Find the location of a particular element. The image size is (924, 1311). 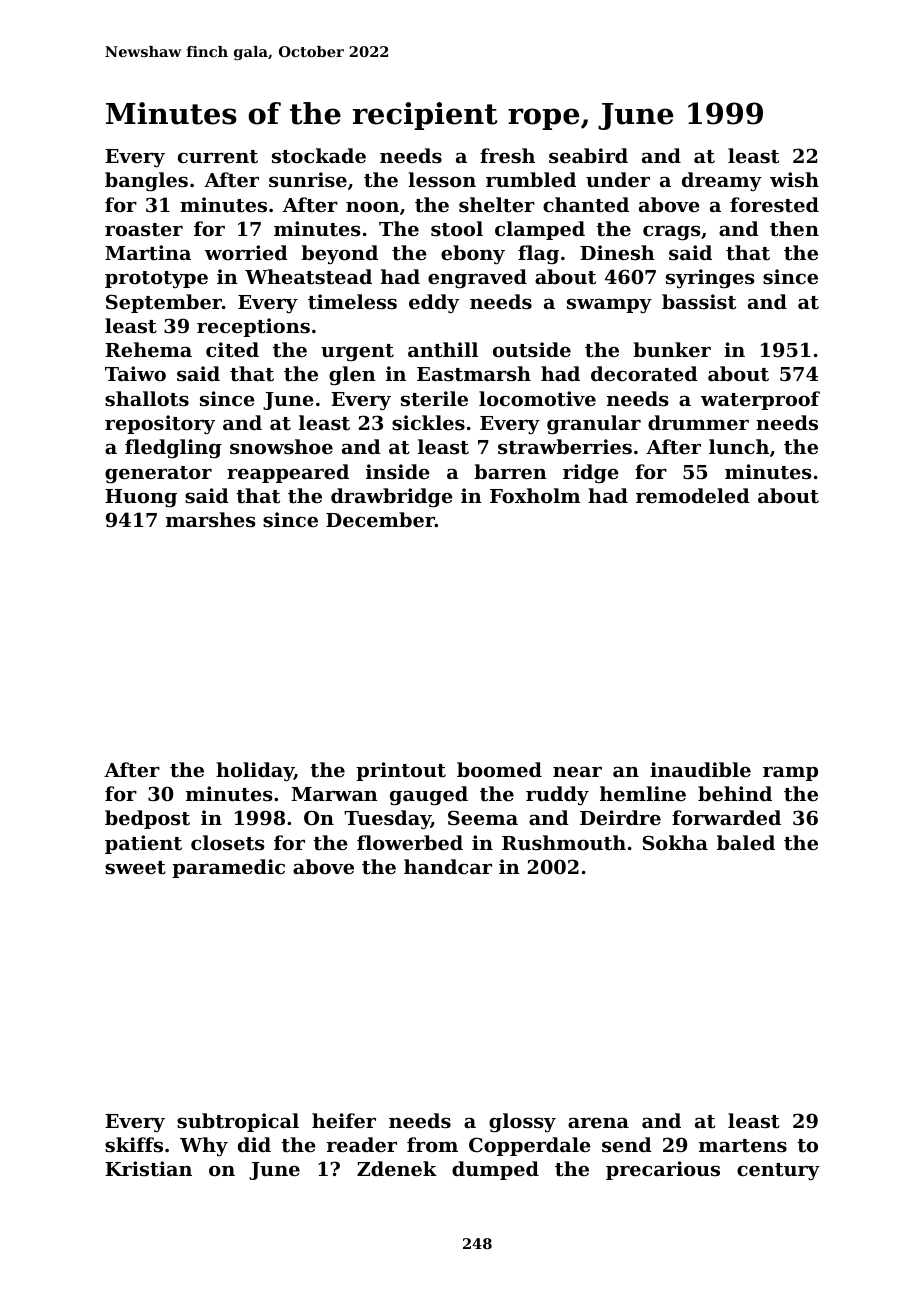

rumbled is located at coordinates (531, 179).
